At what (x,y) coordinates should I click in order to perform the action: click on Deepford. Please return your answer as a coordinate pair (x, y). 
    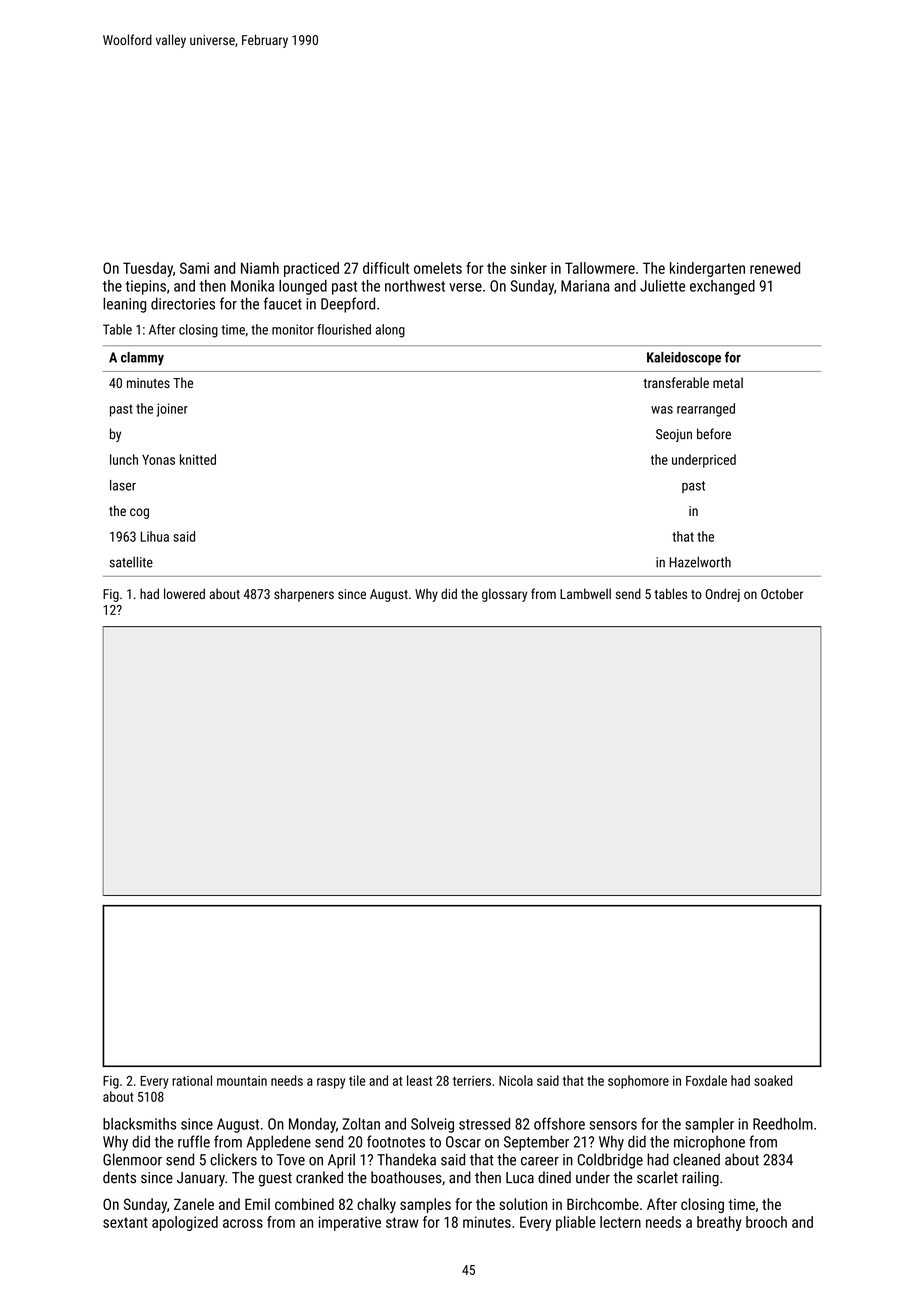
    Looking at the image, I should click on (348, 305).
